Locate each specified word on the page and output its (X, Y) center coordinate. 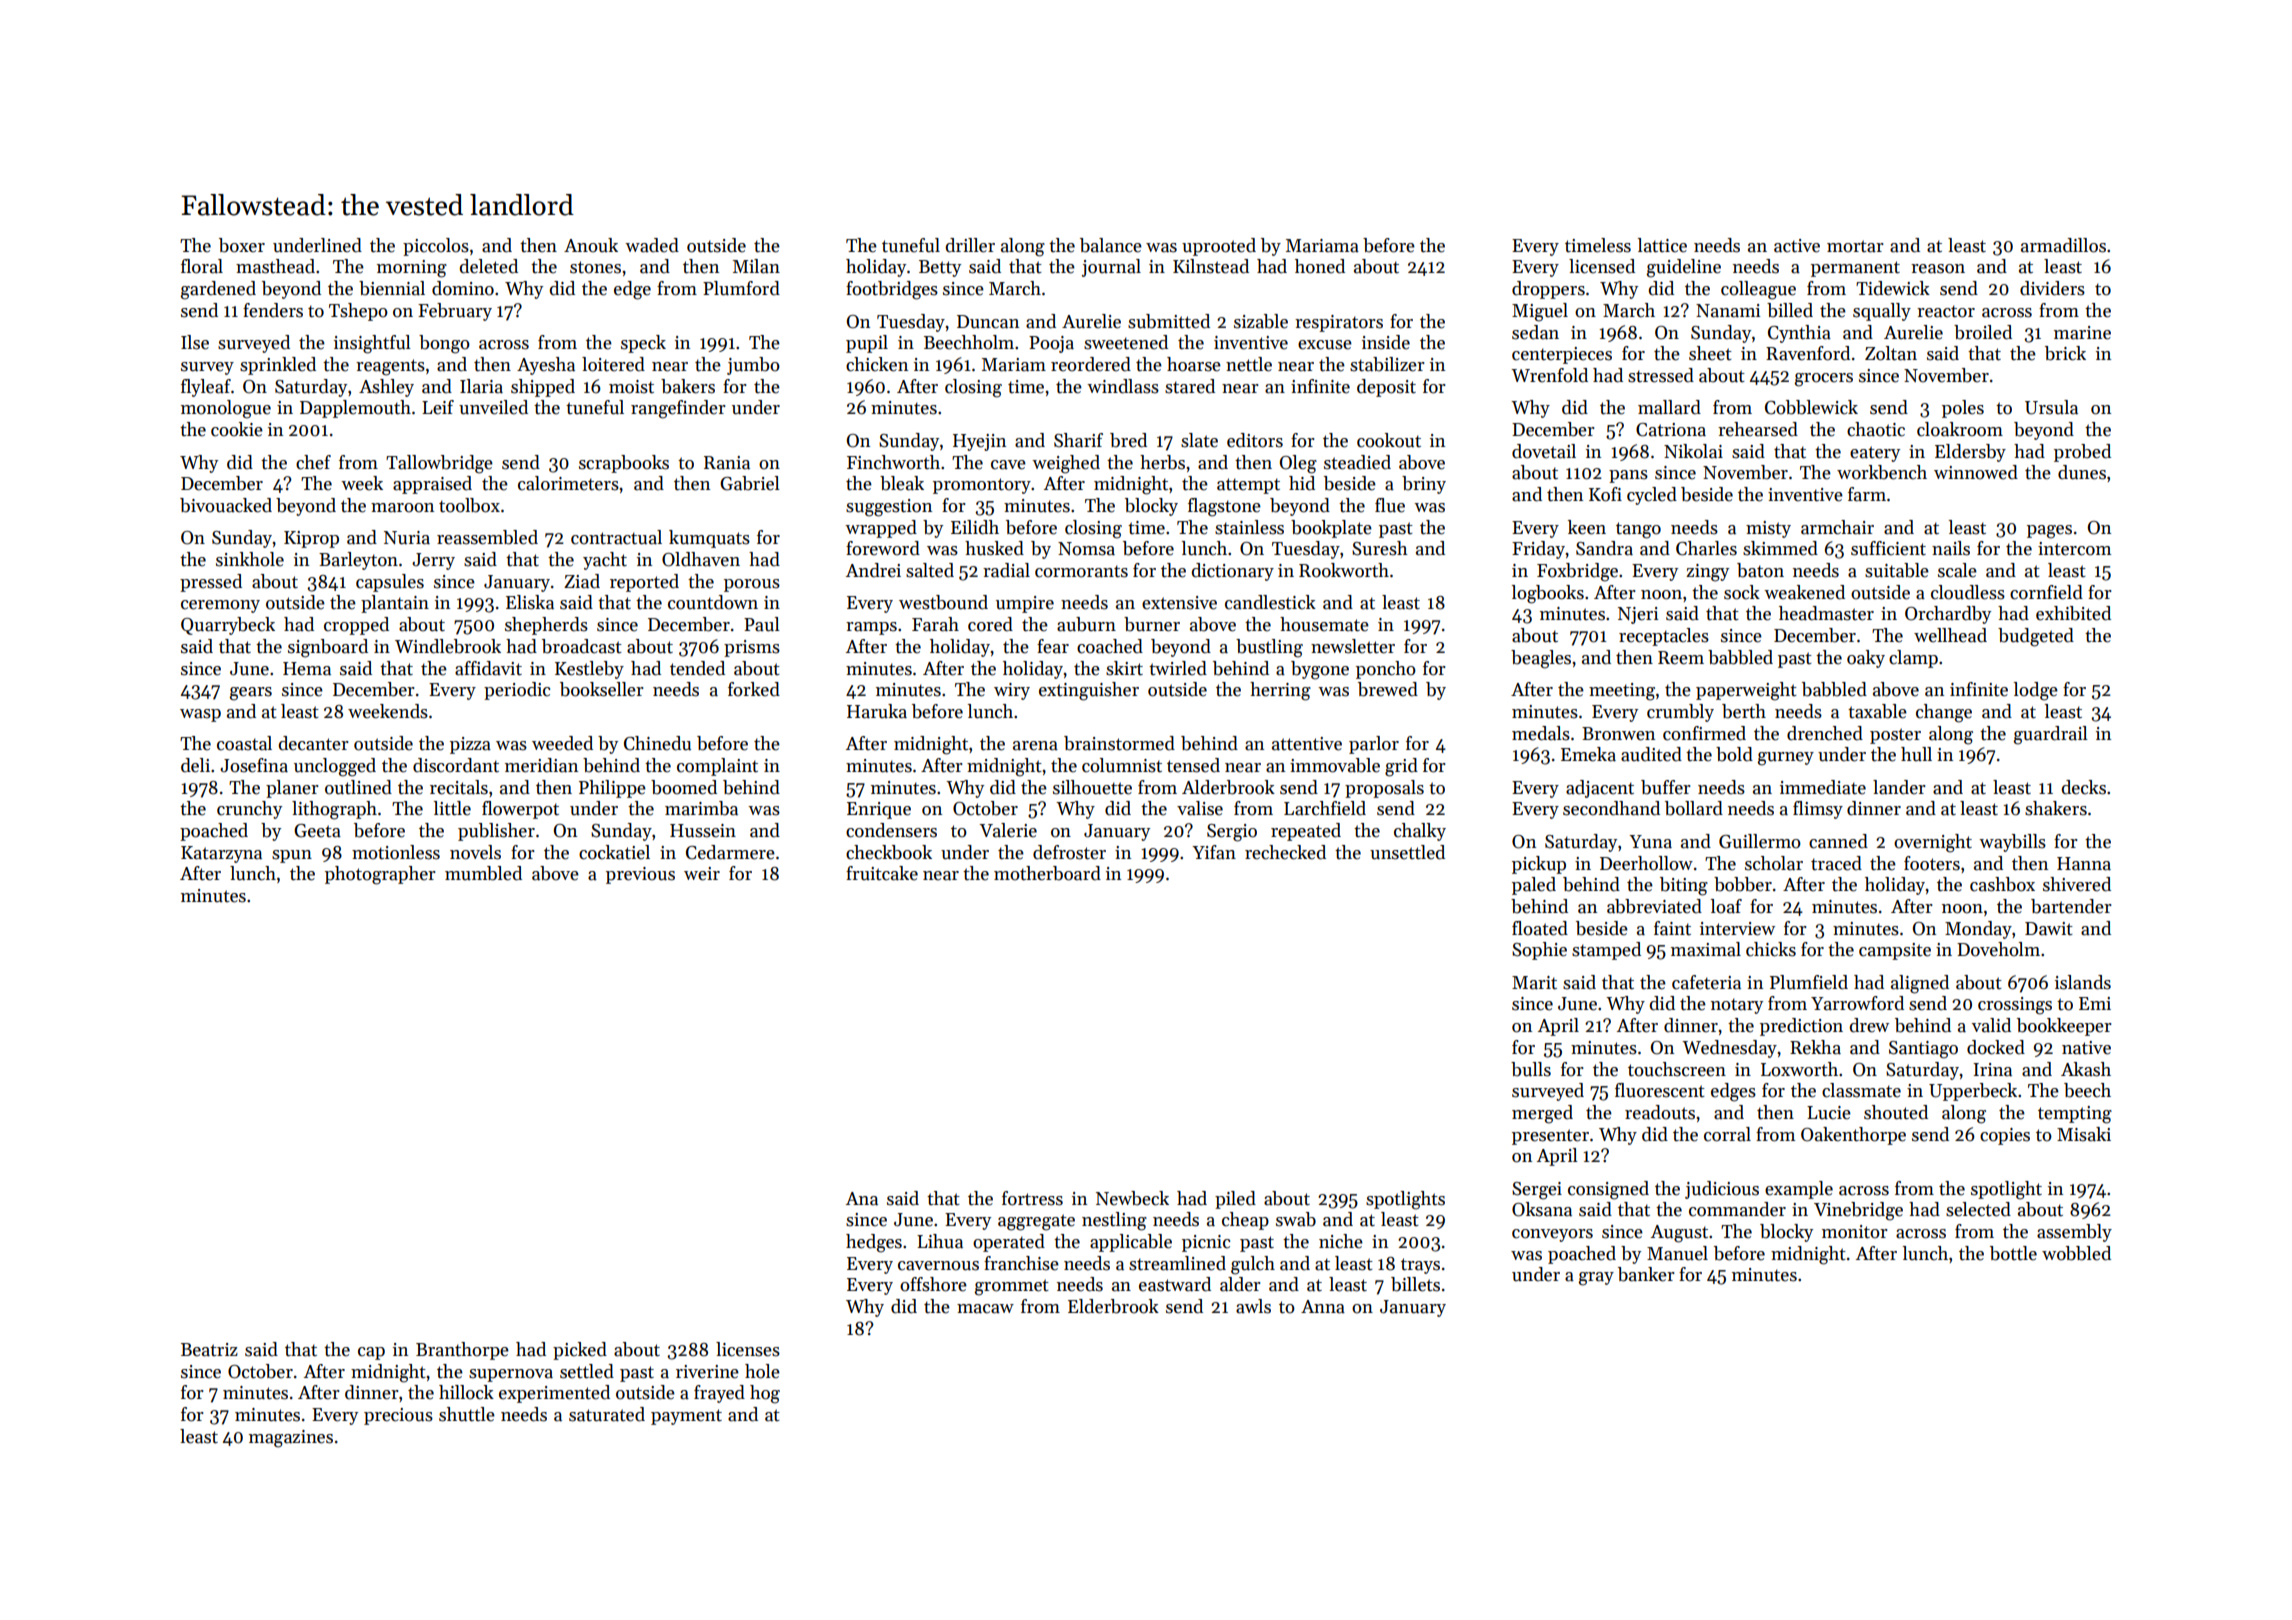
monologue (226, 409)
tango (1638, 530)
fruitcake (882, 873)
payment (686, 1417)
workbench (1882, 472)
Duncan (988, 322)
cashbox (2002, 884)
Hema (307, 669)
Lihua (940, 1241)
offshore (933, 1284)
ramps (871, 628)
